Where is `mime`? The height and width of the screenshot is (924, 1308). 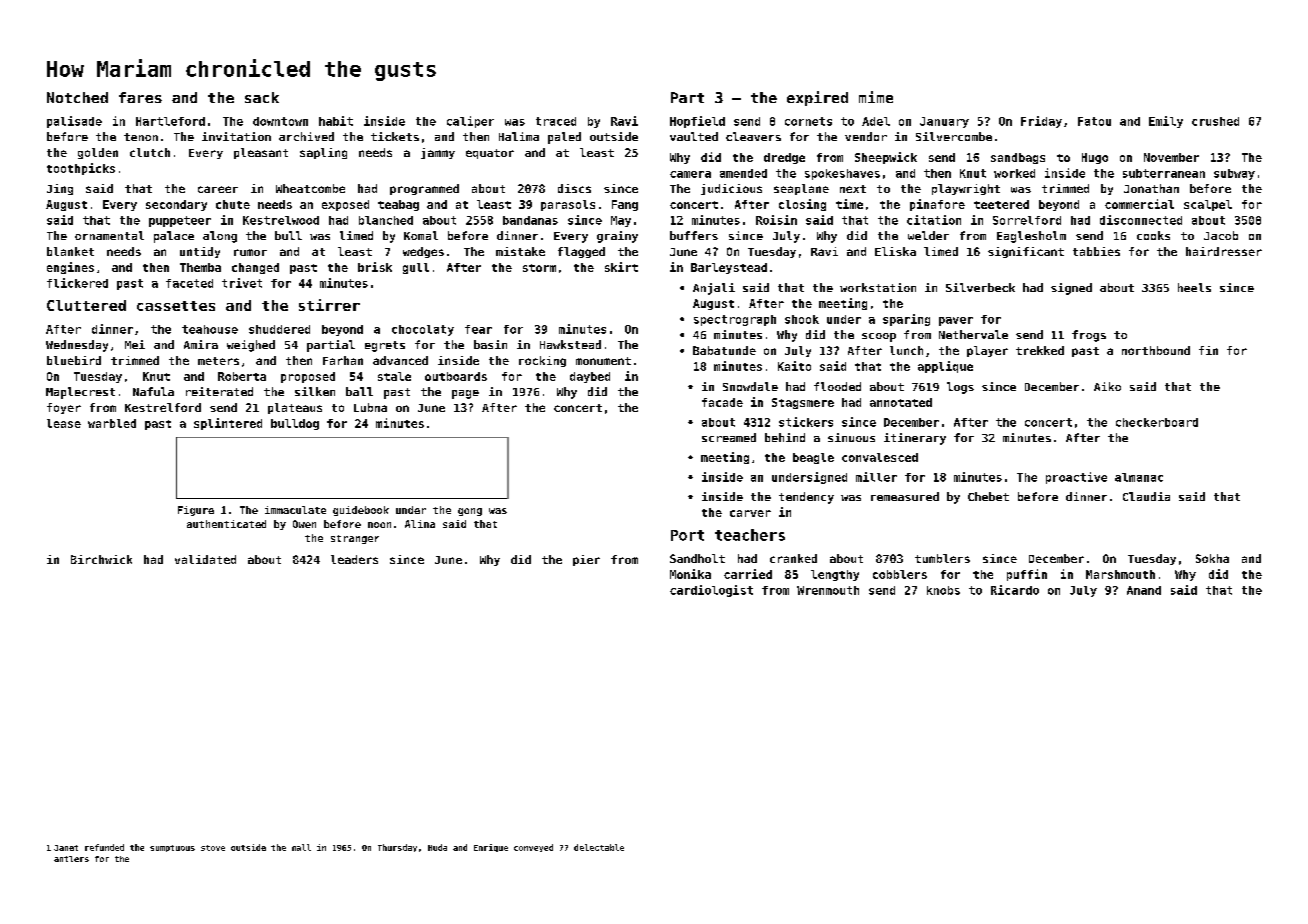 mime is located at coordinates (876, 97).
